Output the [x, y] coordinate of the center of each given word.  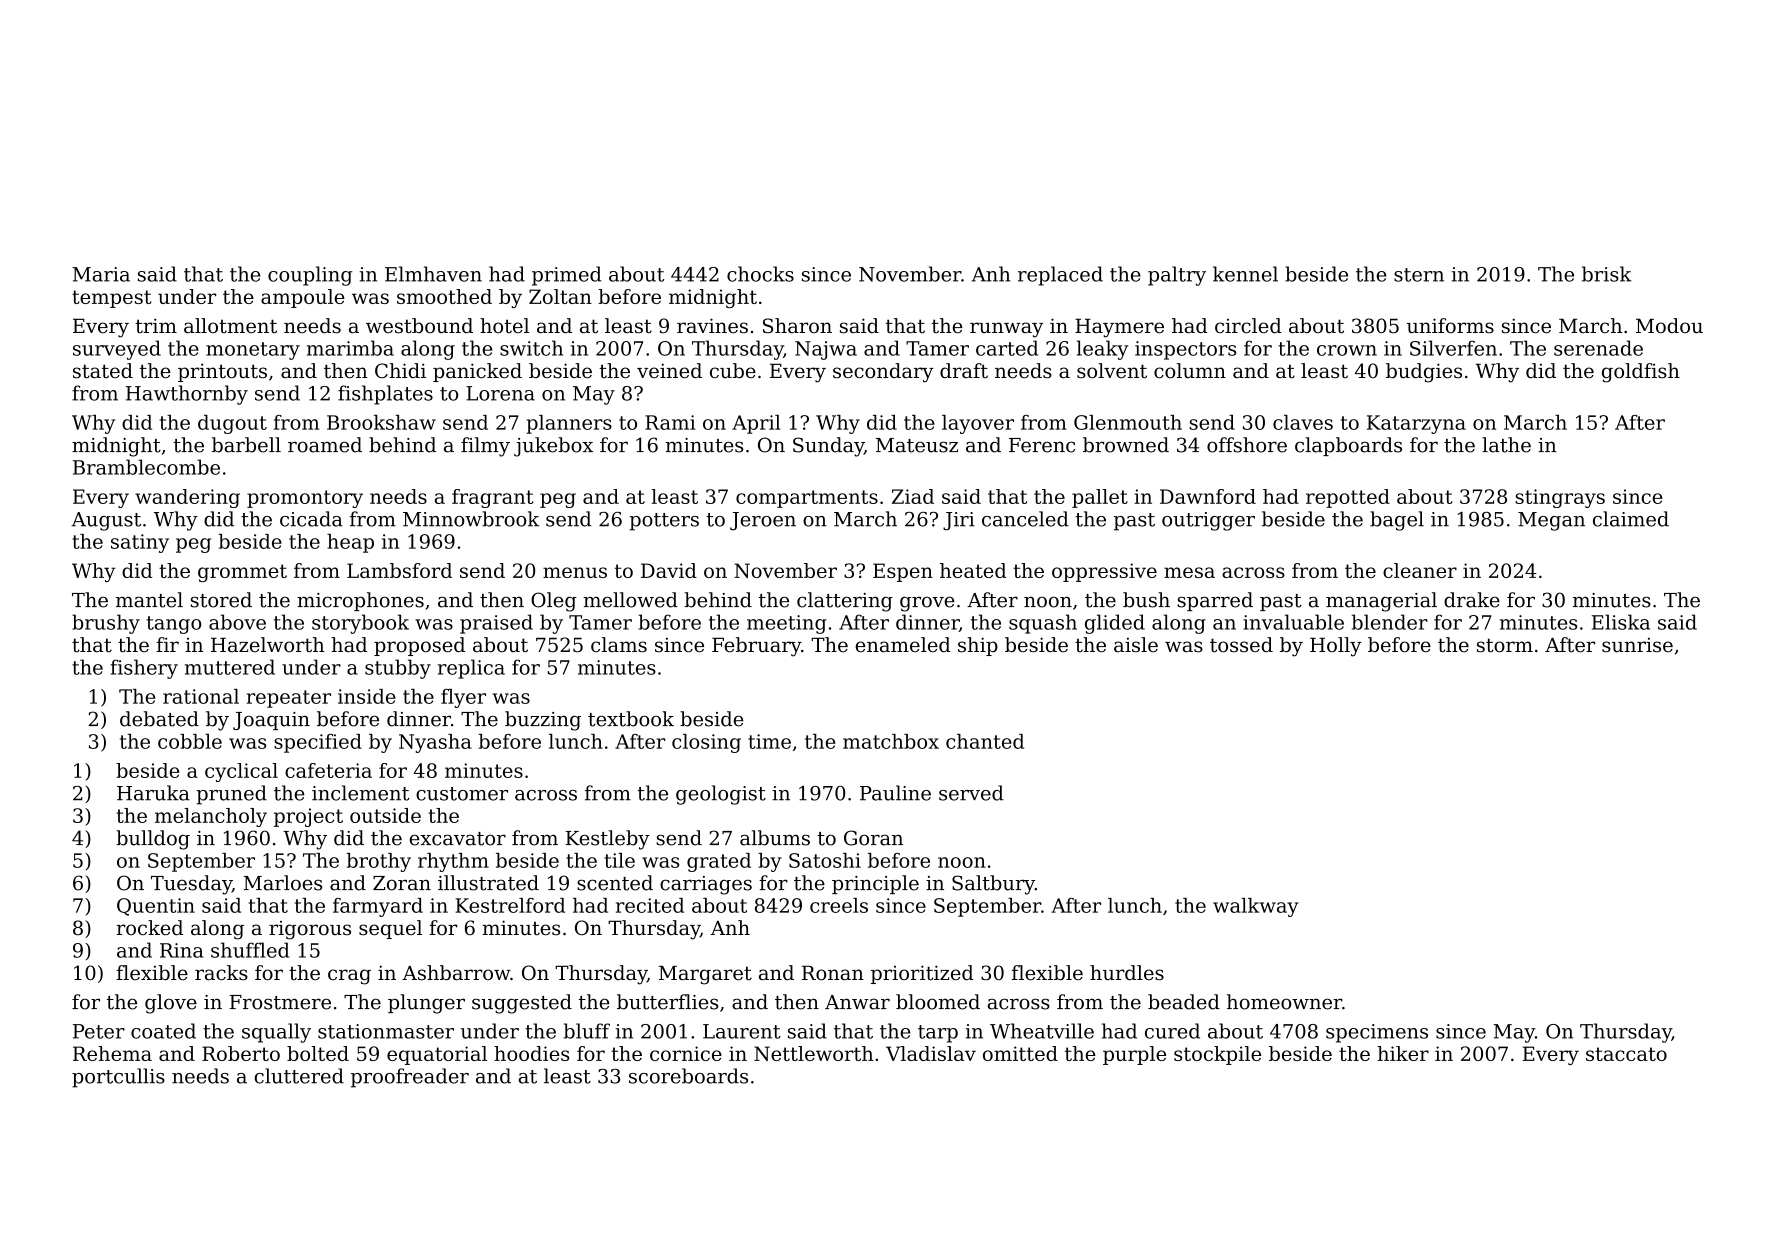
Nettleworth [813, 1053]
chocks [760, 274]
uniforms [1450, 326]
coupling [310, 276]
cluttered [299, 1076]
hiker [1403, 1053]
